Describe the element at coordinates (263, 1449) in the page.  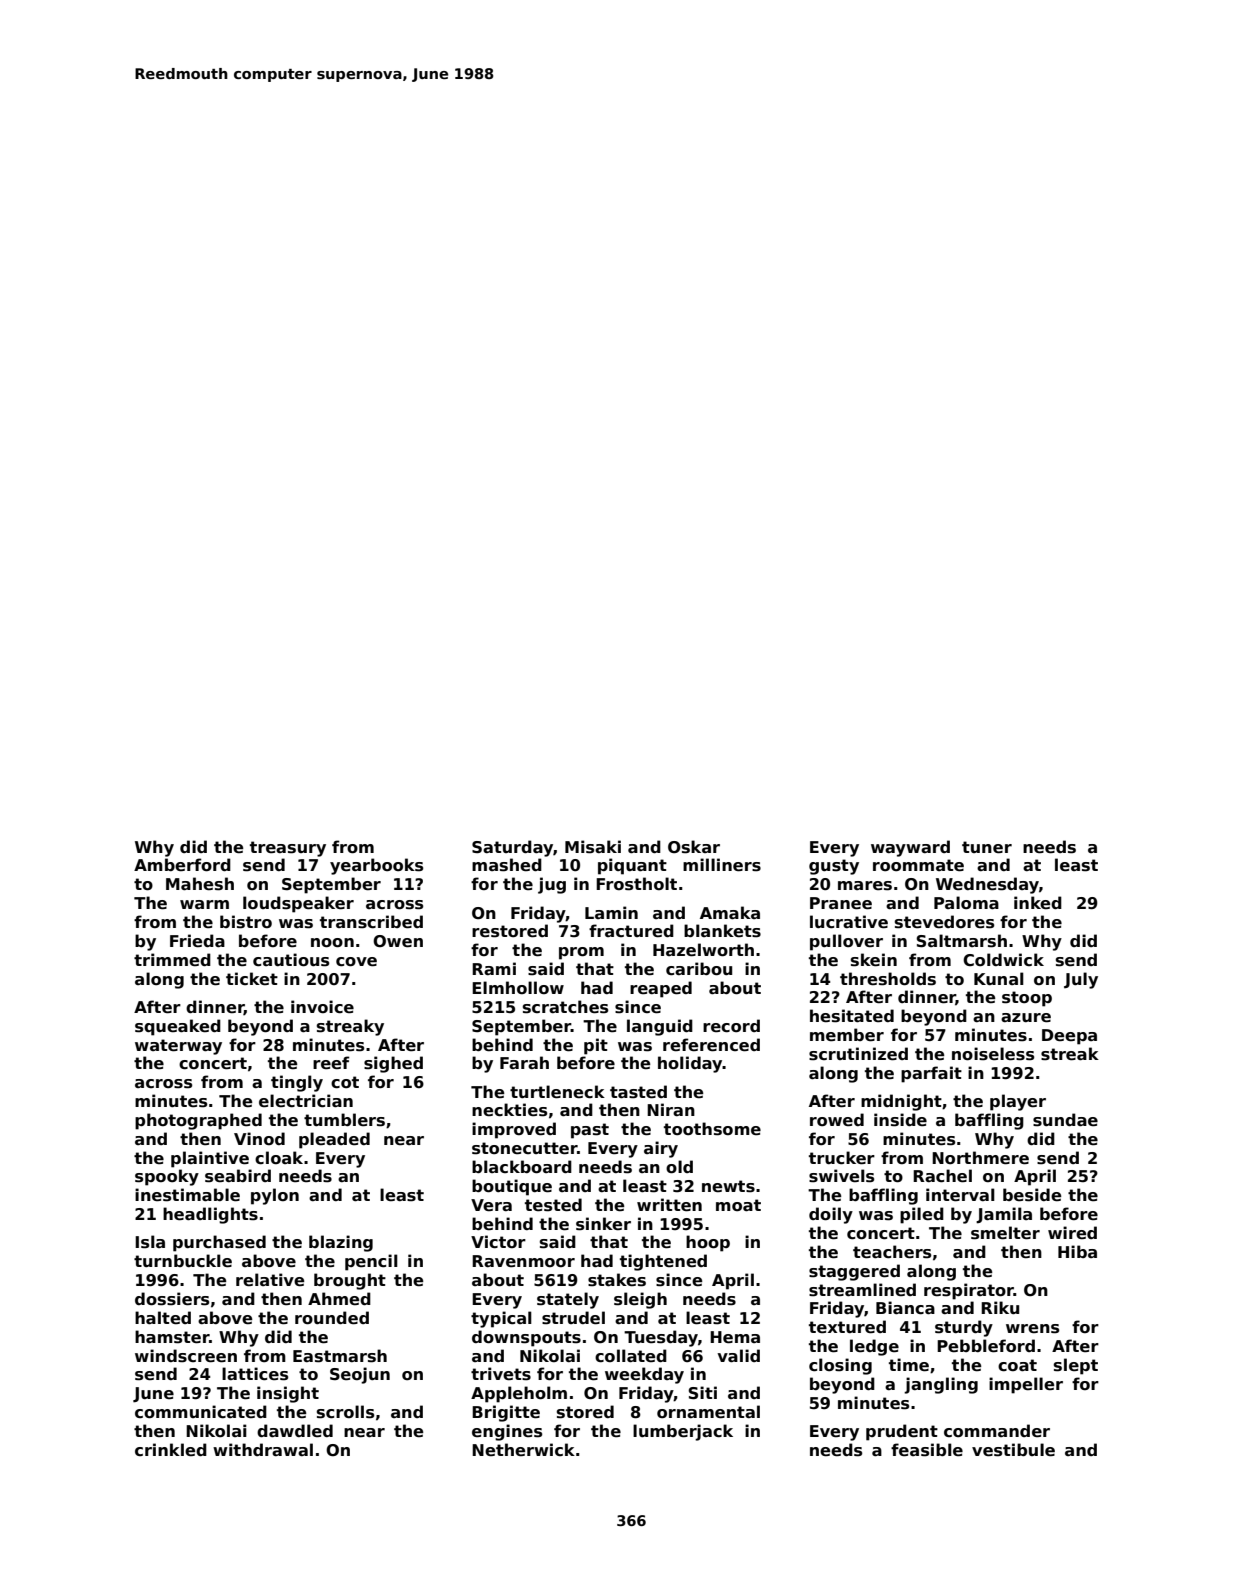
I see `withdrawal` at that location.
